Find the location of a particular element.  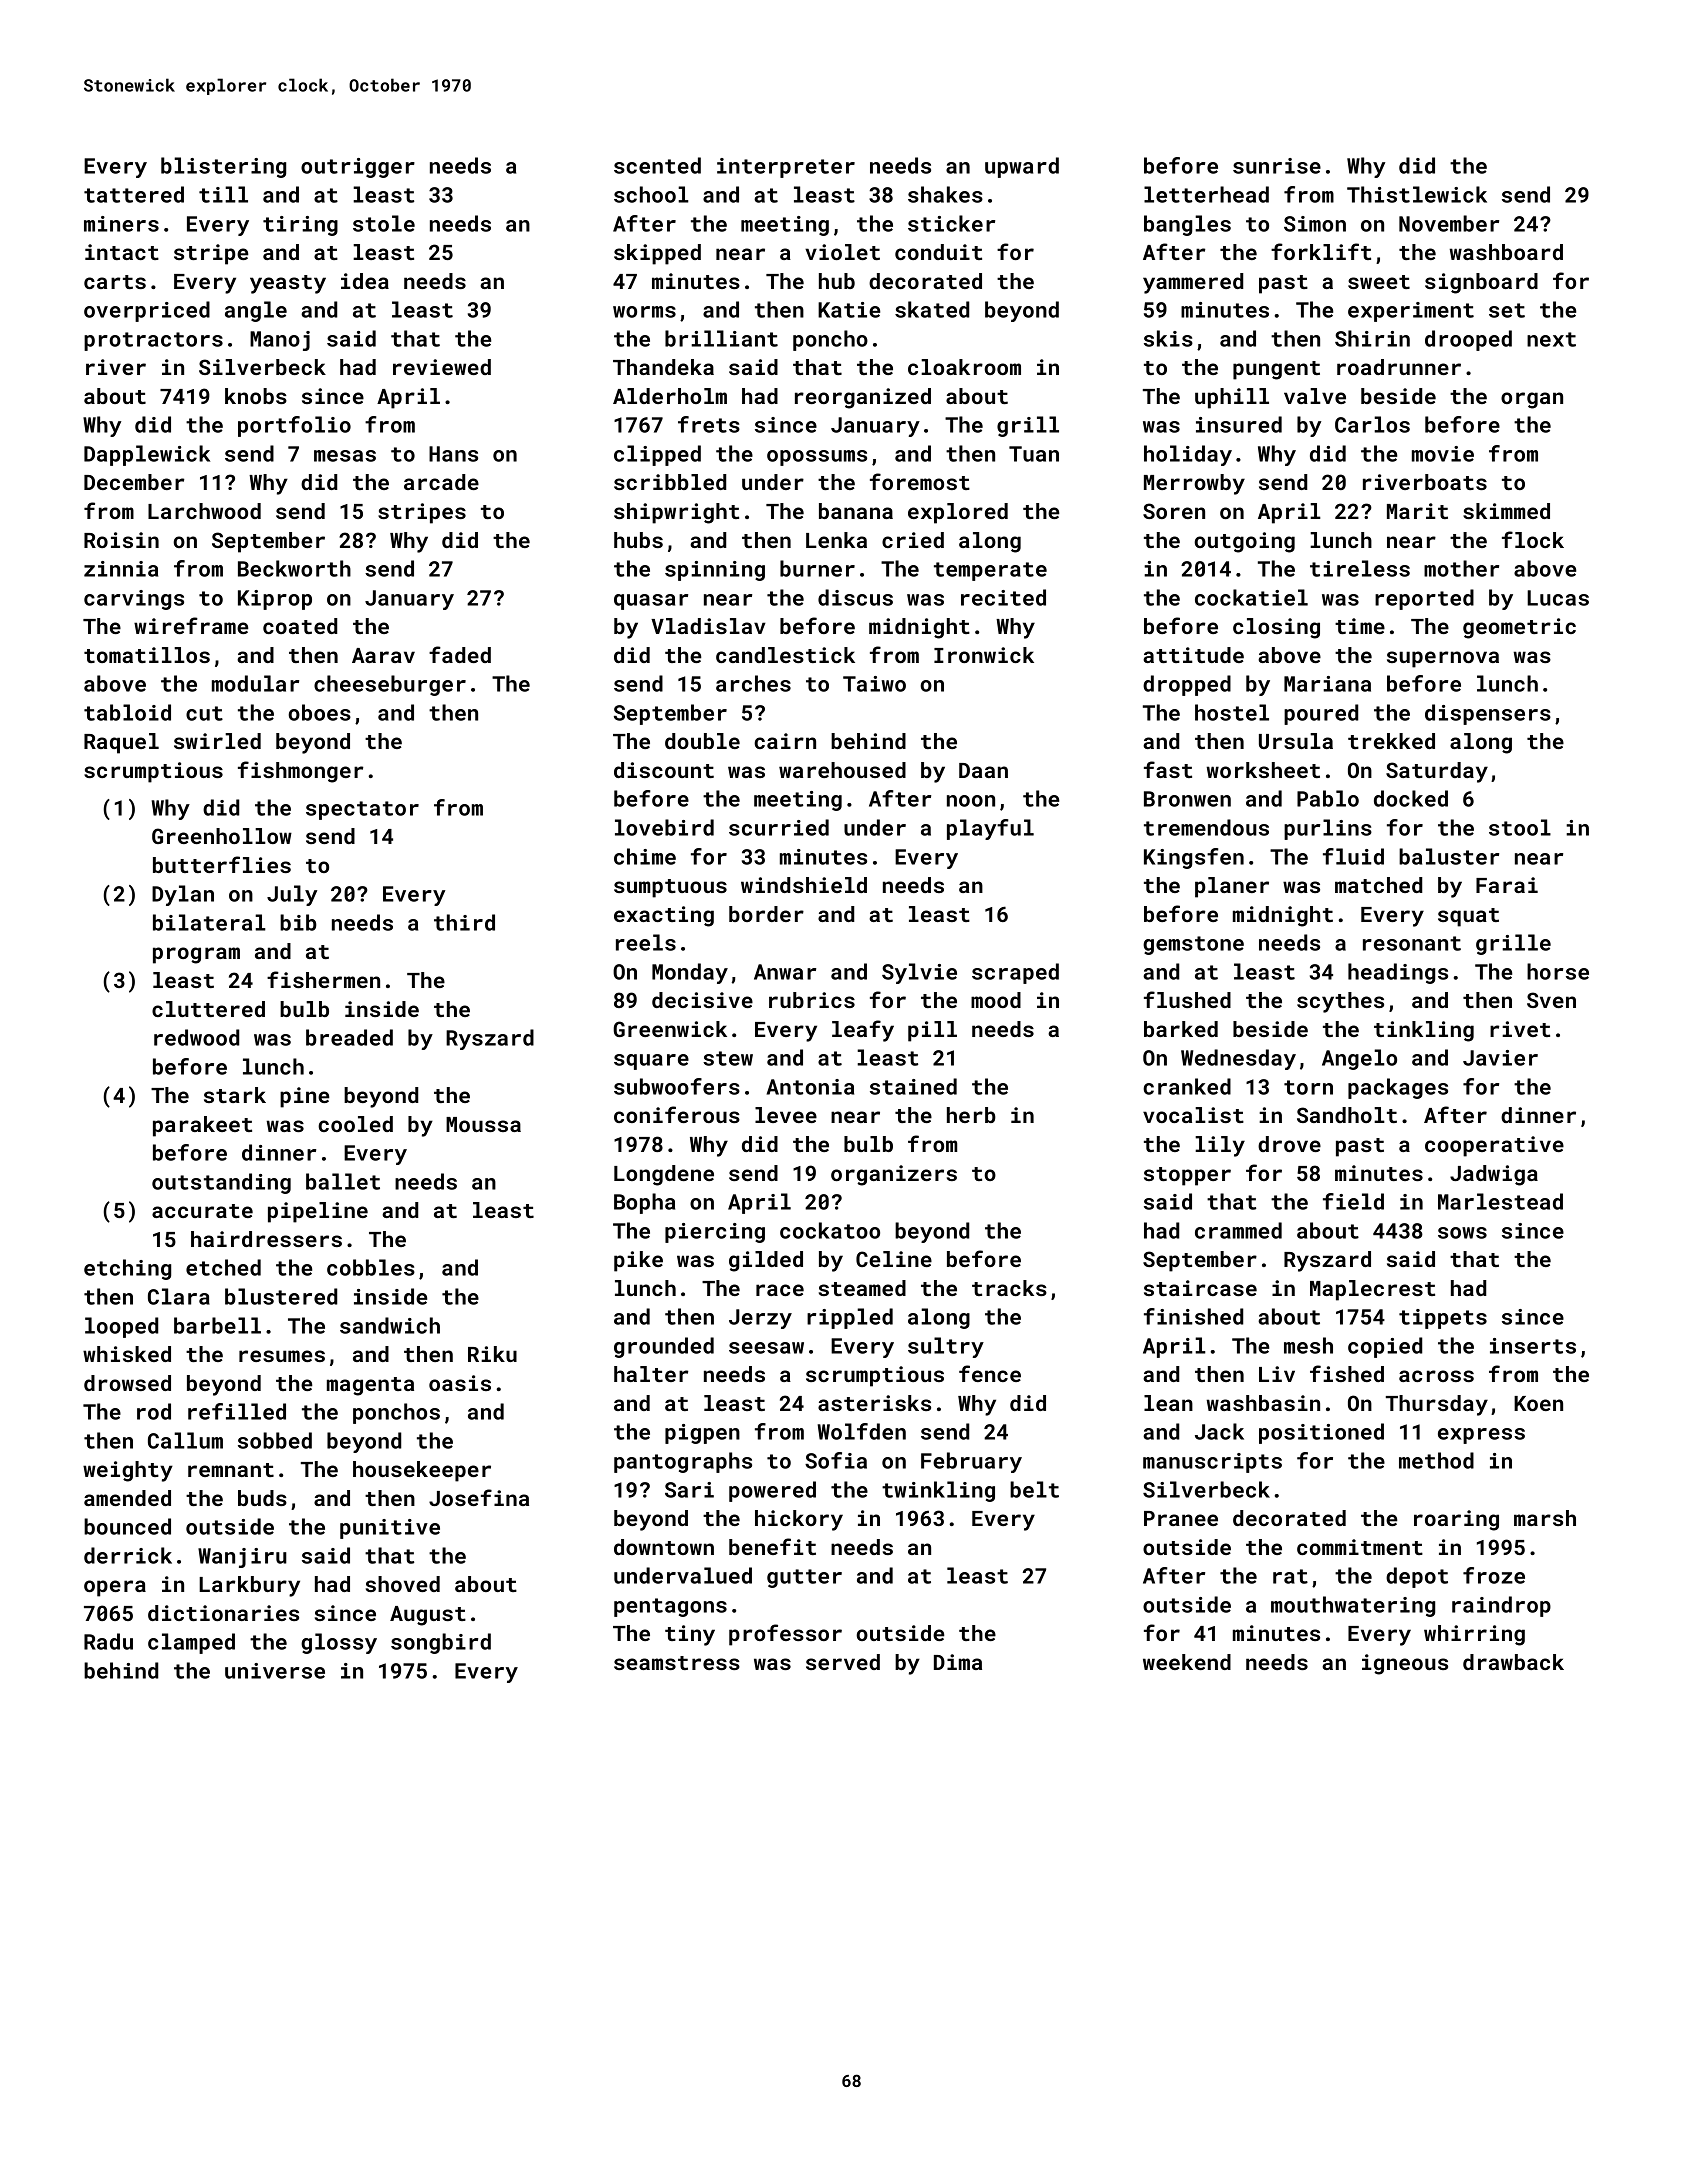

school is located at coordinates (651, 194).
